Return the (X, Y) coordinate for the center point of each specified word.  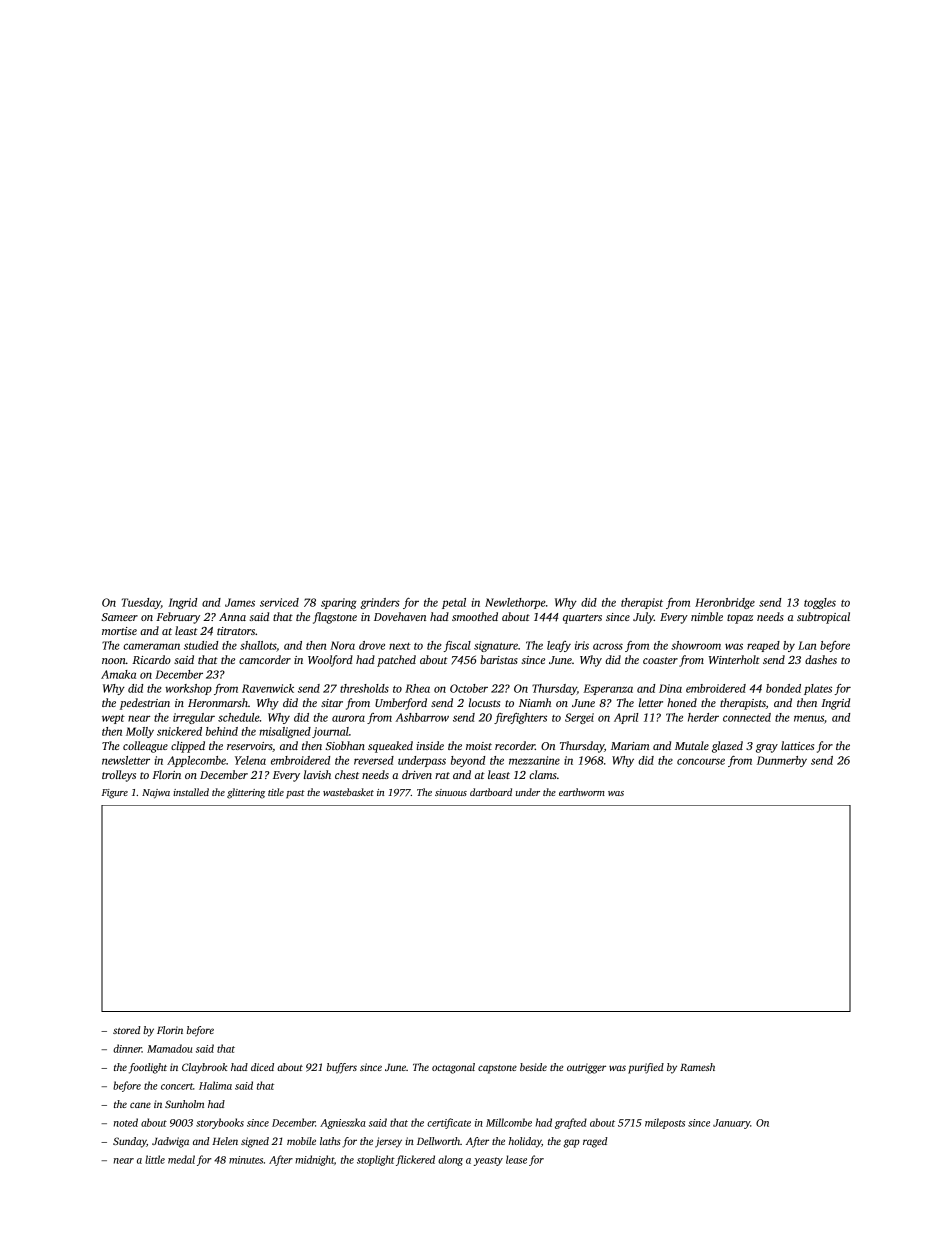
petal (454, 603)
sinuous (451, 792)
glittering (246, 793)
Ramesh (697, 1067)
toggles (820, 603)
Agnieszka (343, 1123)
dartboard (491, 792)
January (731, 1124)
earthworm (582, 792)
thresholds (364, 688)
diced (262, 1067)
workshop (188, 689)
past (295, 794)
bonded (783, 688)
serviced (279, 602)
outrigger (586, 1068)
